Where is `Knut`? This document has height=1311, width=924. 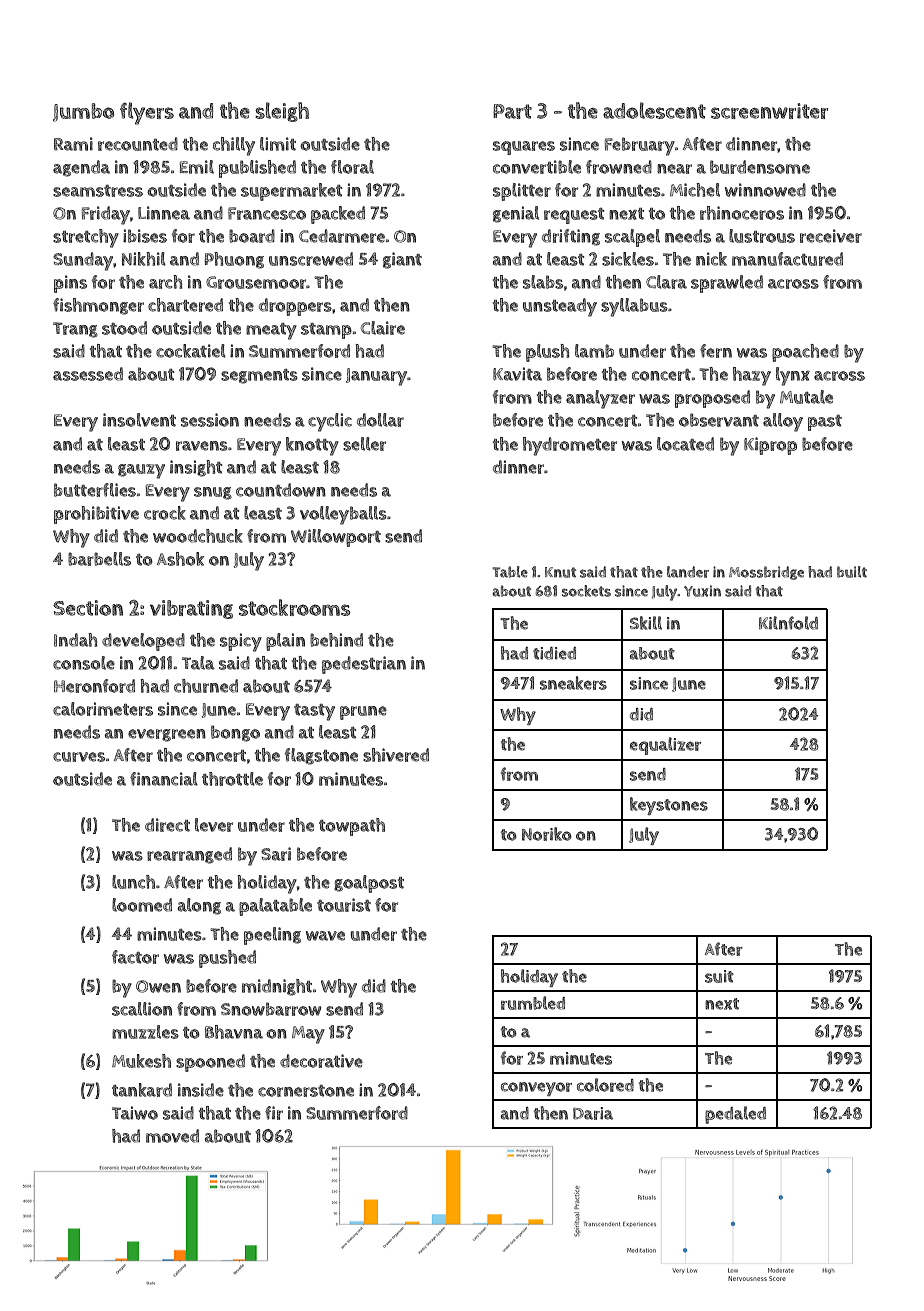 Knut is located at coordinates (560, 572).
